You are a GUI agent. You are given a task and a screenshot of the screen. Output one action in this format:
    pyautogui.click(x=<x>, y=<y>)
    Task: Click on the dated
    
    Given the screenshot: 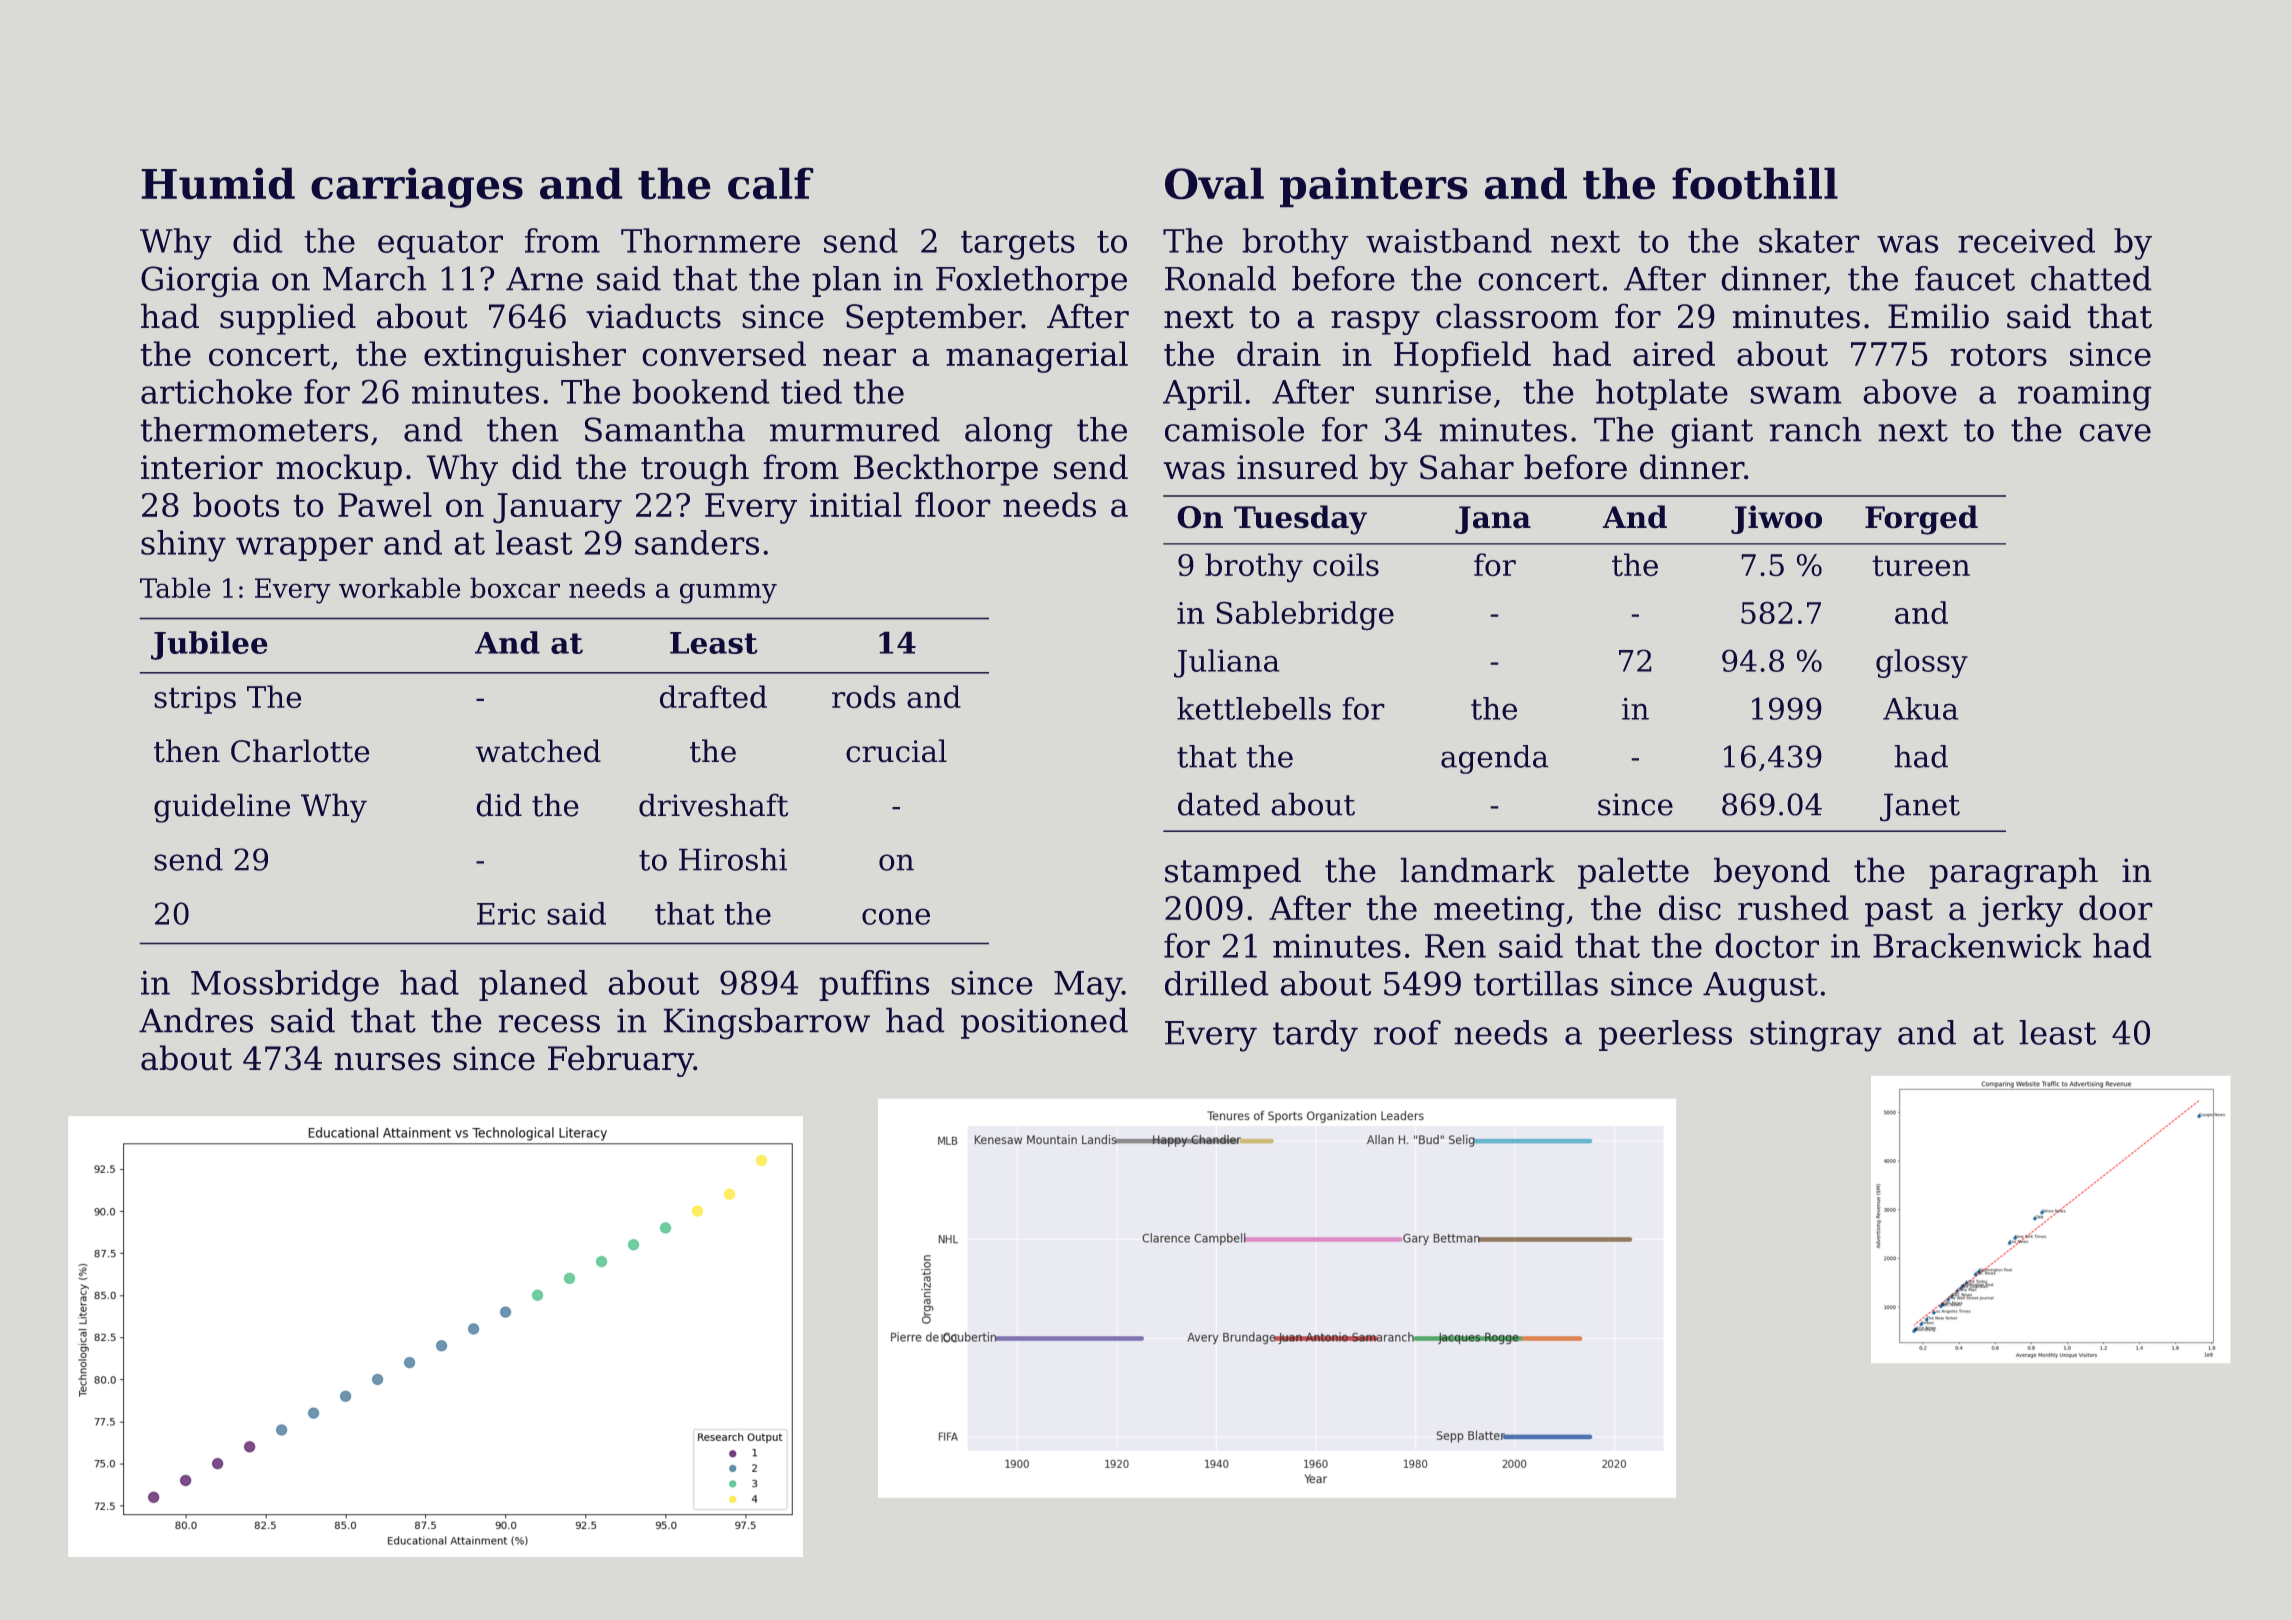 What is the action you would take?
    pyautogui.click(x=1219, y=804)
